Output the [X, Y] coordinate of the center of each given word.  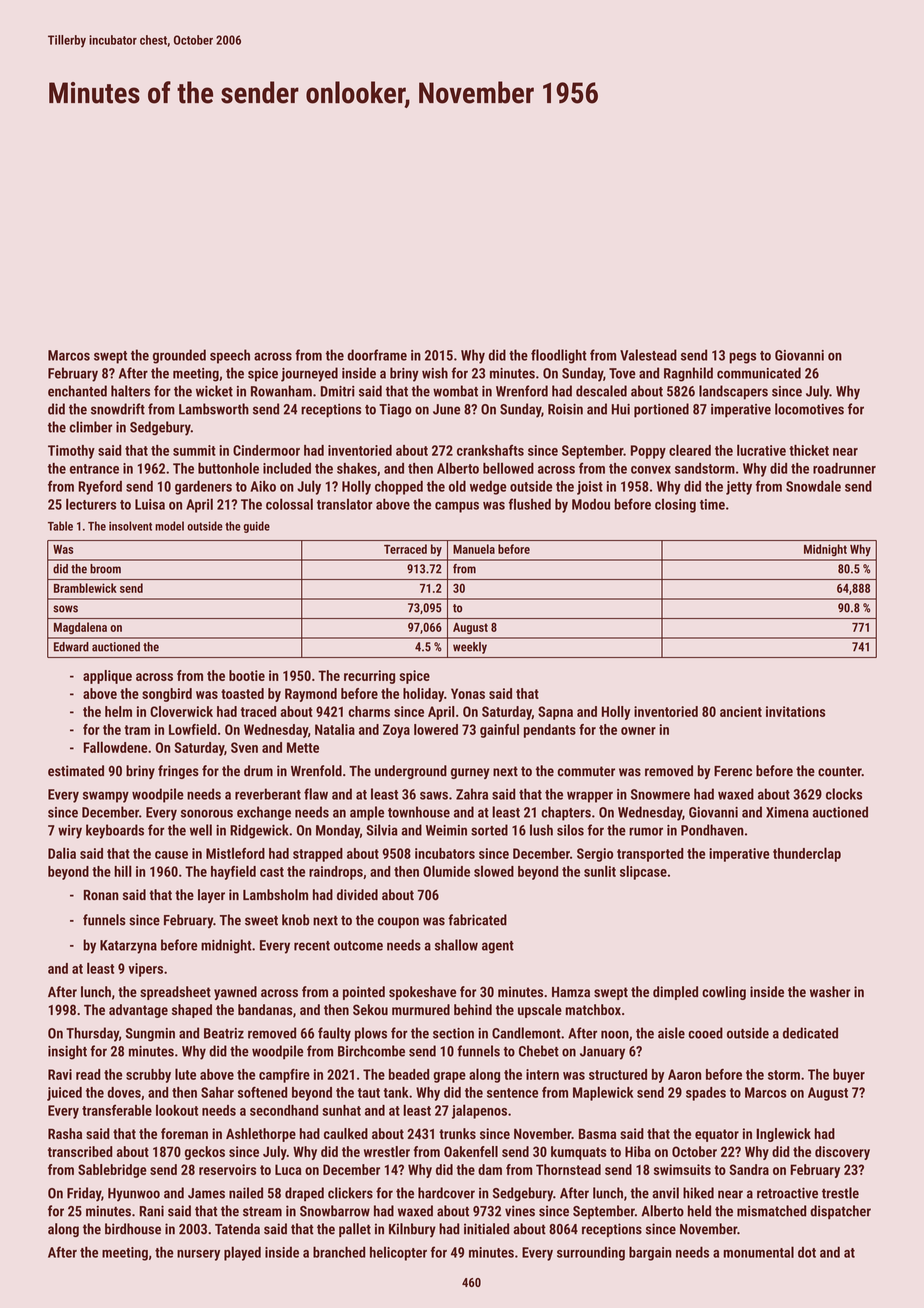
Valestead [648, 355]
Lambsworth [214, 409]
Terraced [405, 549]
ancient [741, 711]
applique [107, 677]
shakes [357, 468]
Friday [84, 1194]
